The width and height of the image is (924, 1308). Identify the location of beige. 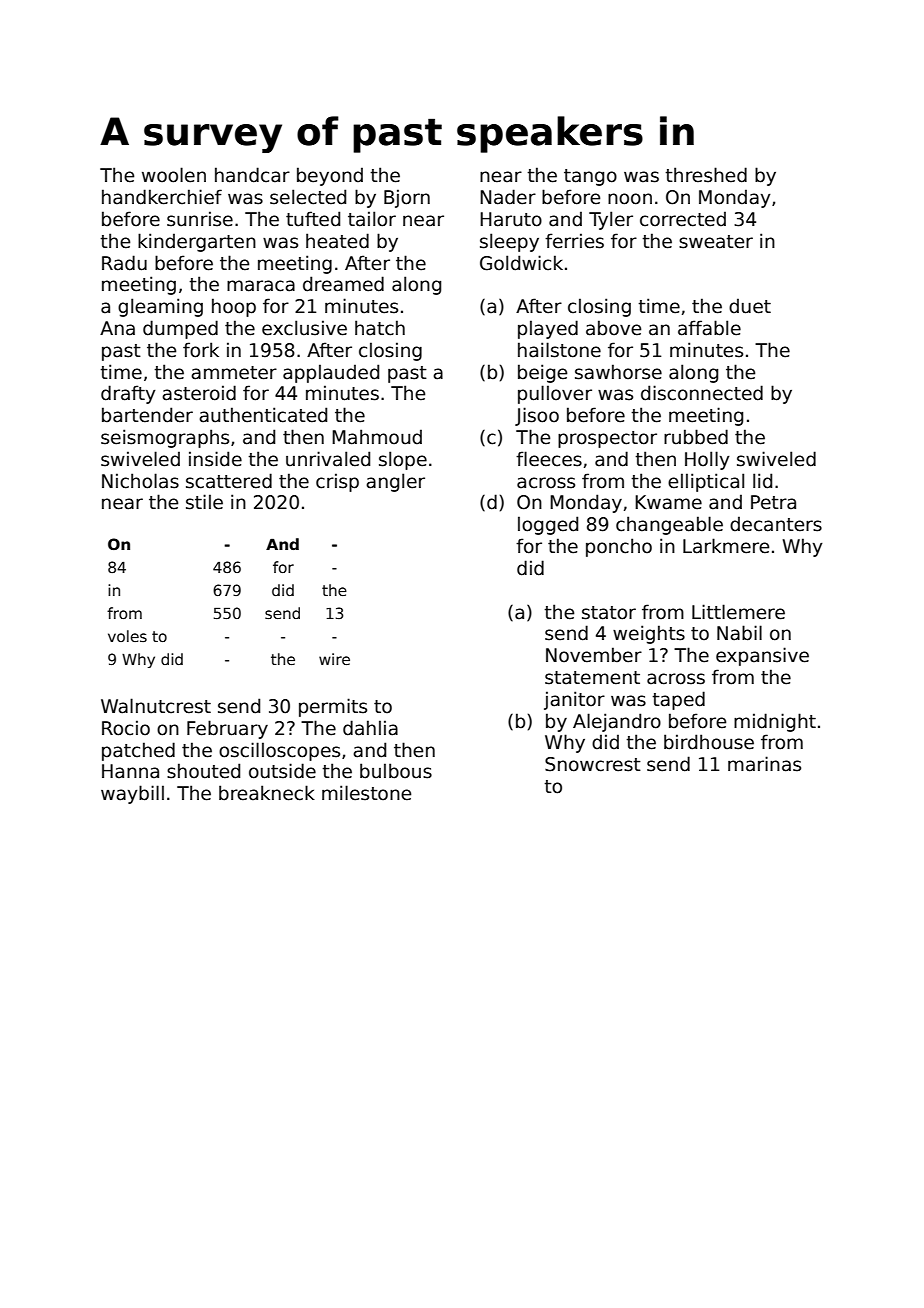
(542, 373).
